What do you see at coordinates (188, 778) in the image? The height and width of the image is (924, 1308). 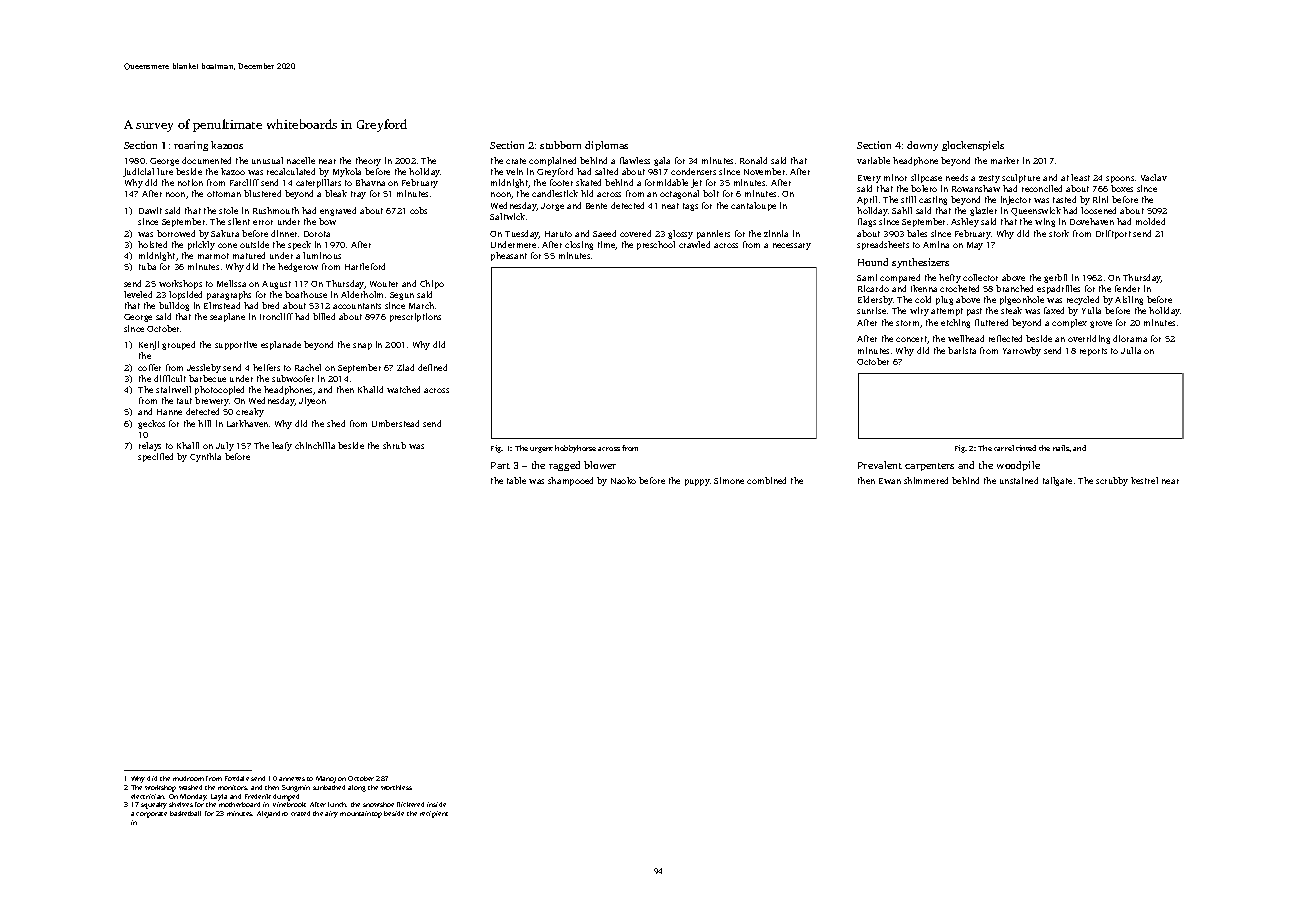 I see `mudroom` at bounding box center [188, 778].
